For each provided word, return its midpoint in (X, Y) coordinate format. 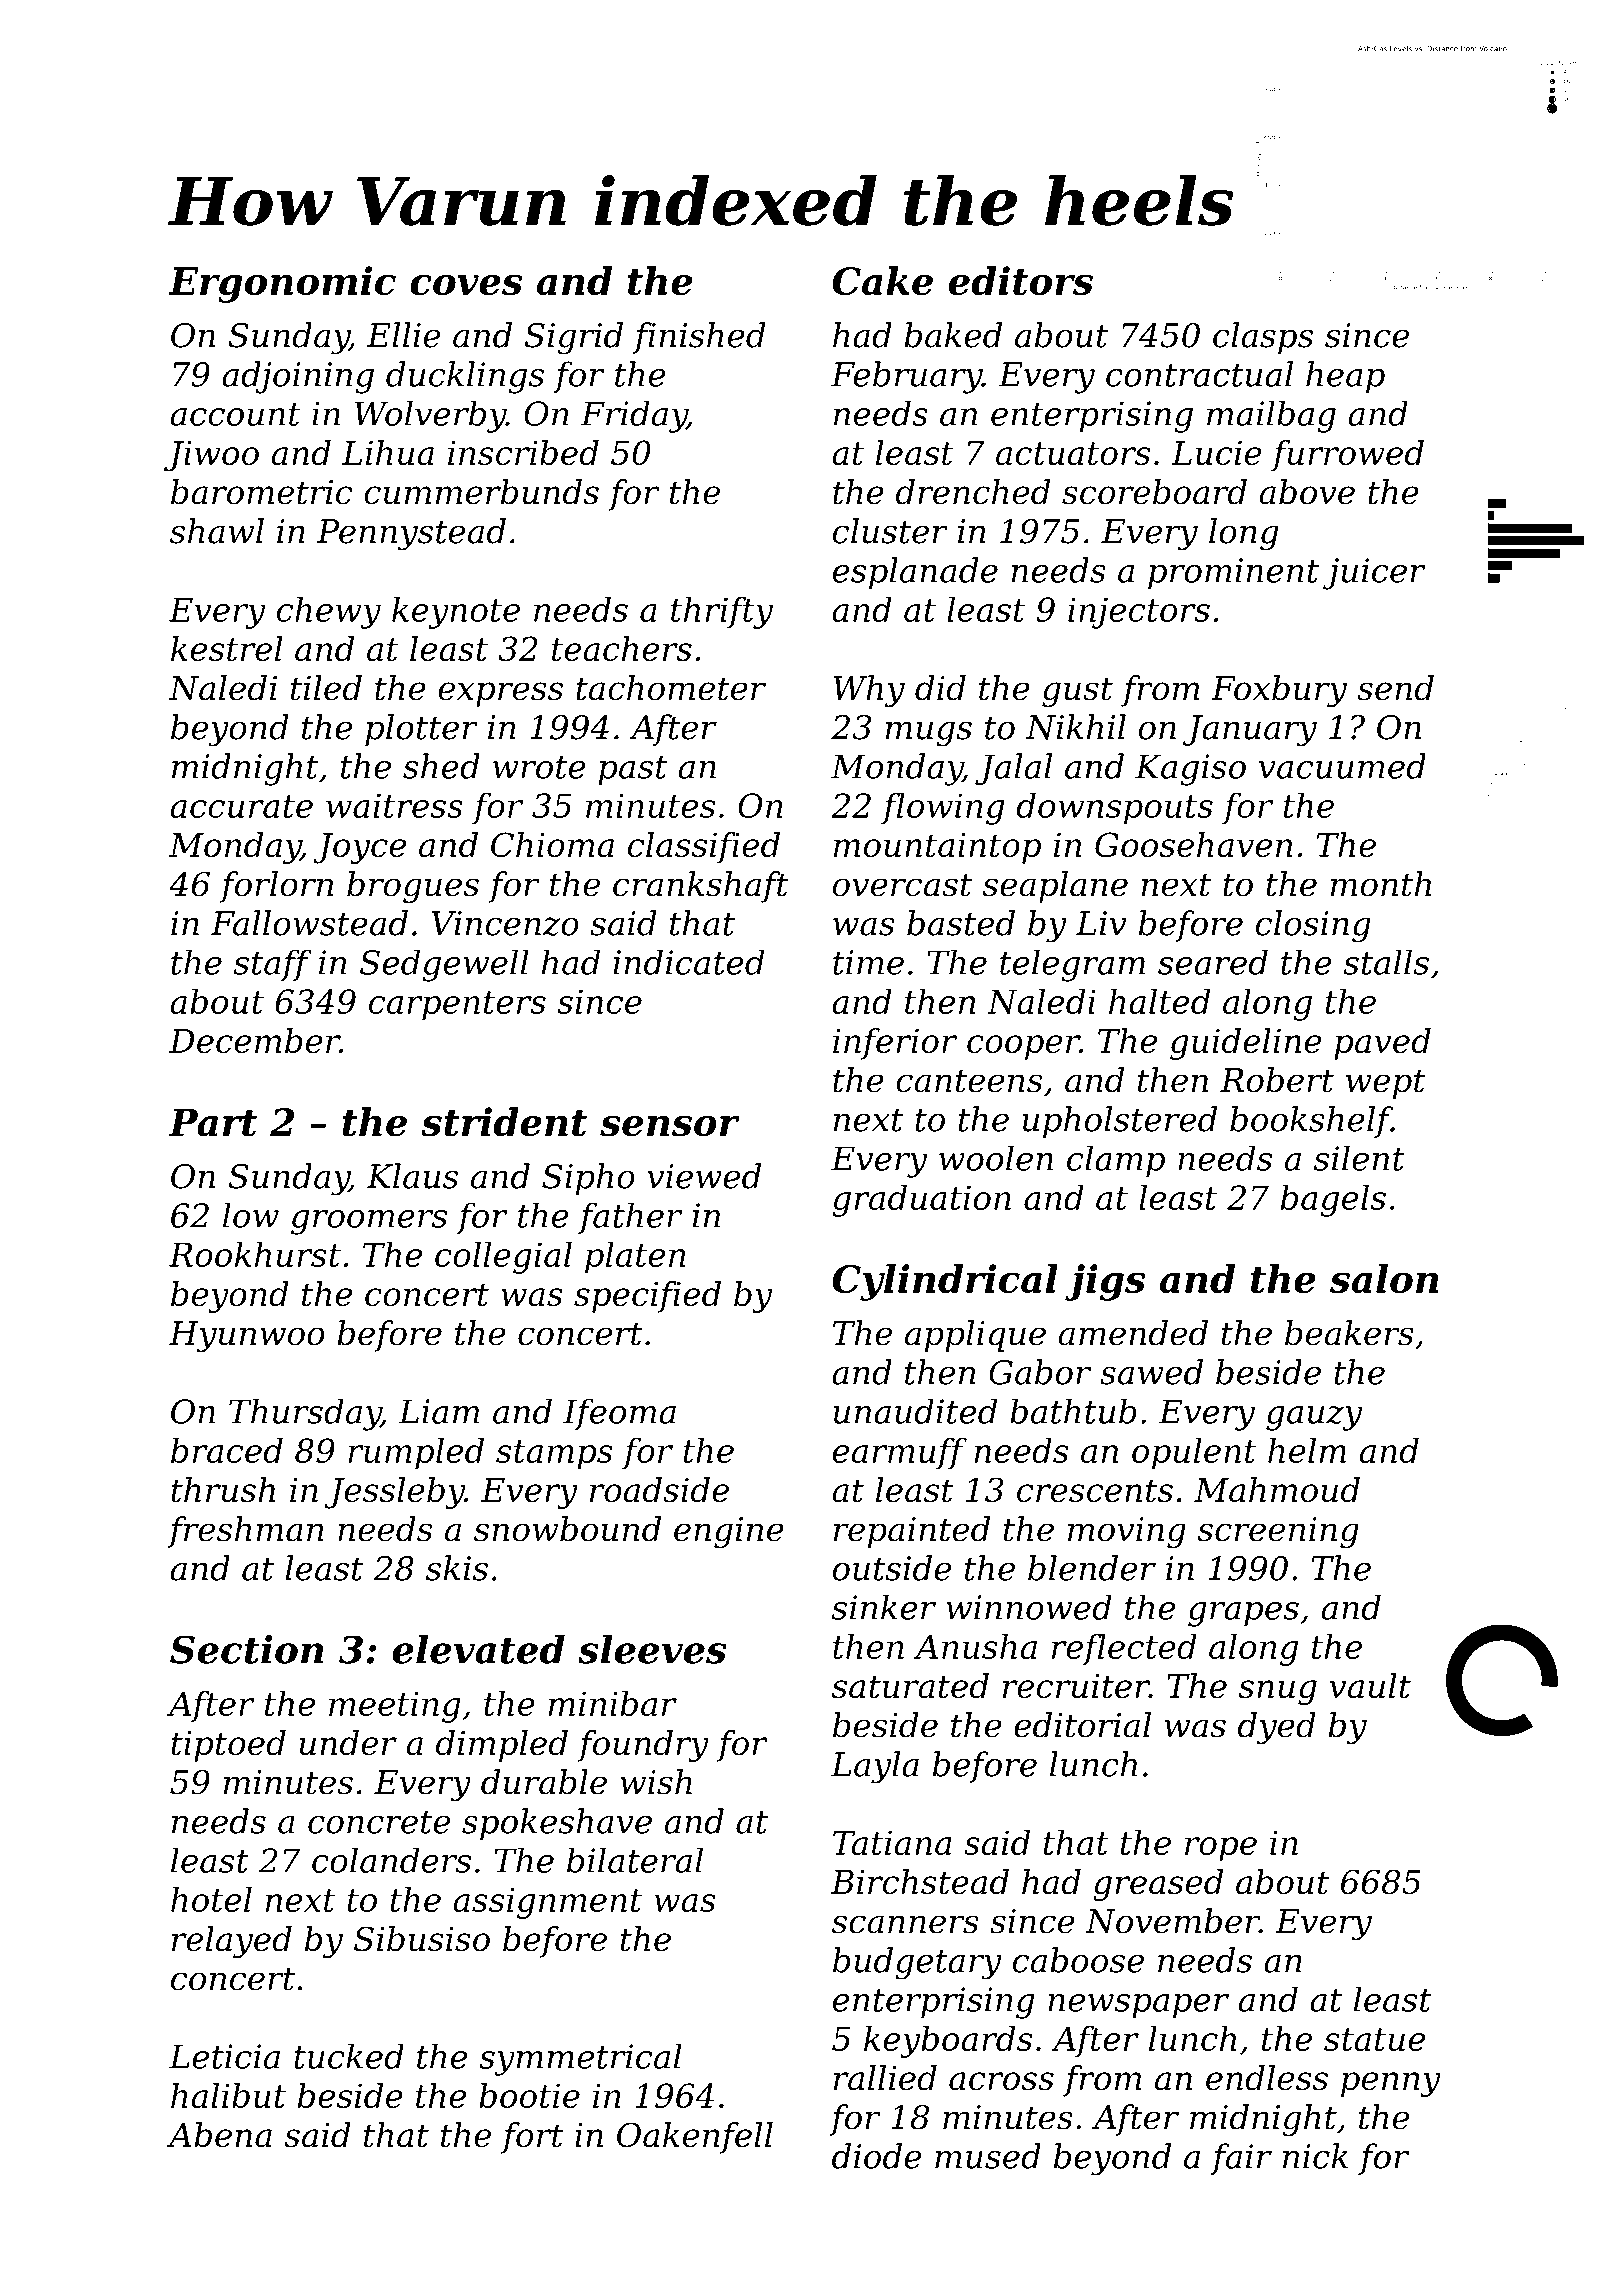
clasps (1263, 338)
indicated (688, 962)
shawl (217, 531)
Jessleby (395, 1493)
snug (1278, 1692)
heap (1345, 377)
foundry (643, 1746)
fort (532, 2138)
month (1381, 884)
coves (466, 285)
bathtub (1073, 1411)
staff (273, 965)
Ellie (403, 335)
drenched (973, 492)
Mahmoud (1277, 1489)
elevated (478, 1649)
